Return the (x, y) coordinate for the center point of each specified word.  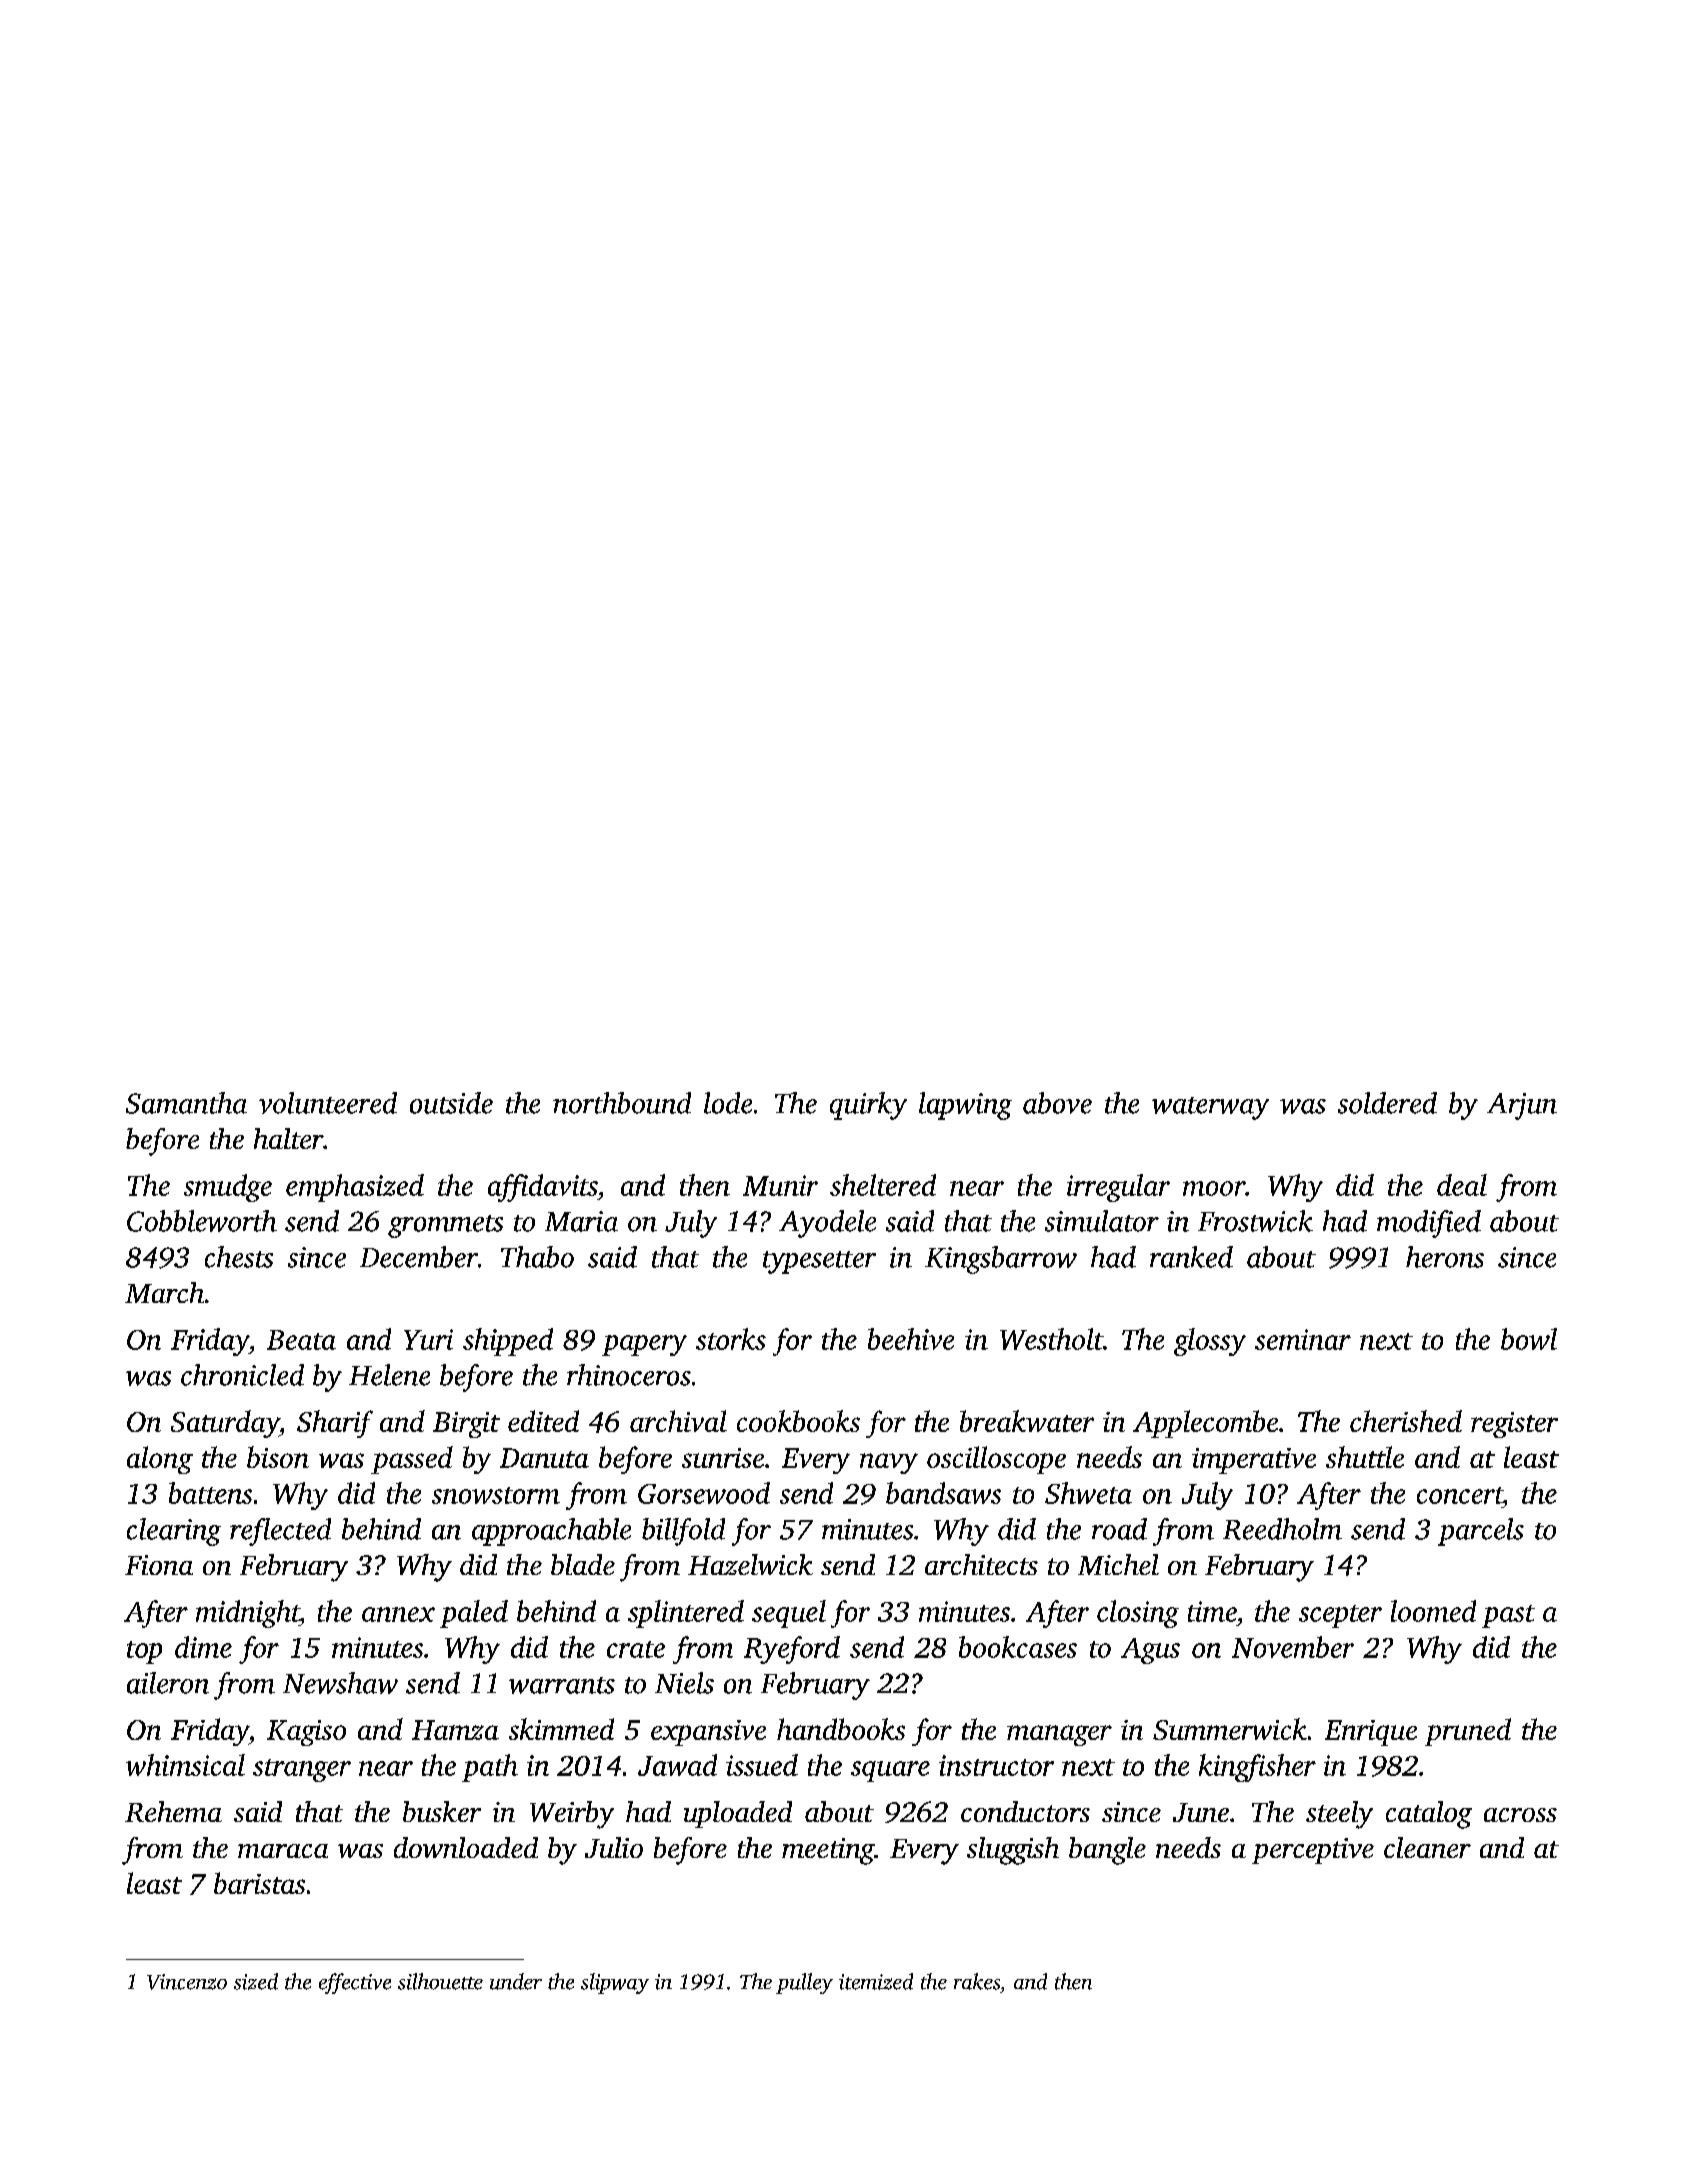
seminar (1303, 1339)
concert (1460, 1495)
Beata (301, 1340)
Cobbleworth (202, 1221)
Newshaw (340, 1683)
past (1508, 1616)
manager (1059, 1735)
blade (583, 1564)
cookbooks (798, 1421)
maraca (283, 1851)
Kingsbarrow (1001, 1260)
